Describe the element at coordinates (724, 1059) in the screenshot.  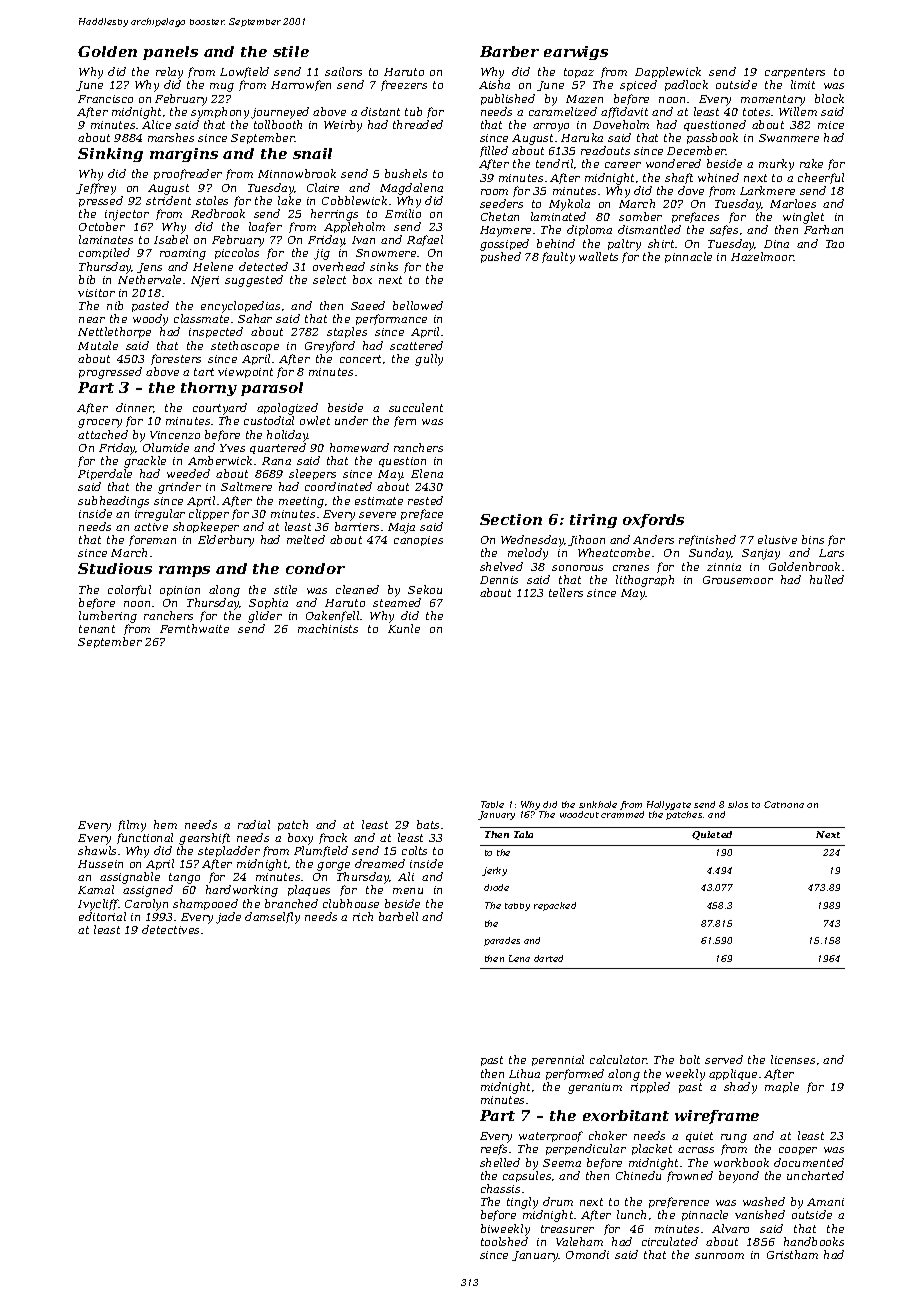
I see `served` at that location.
